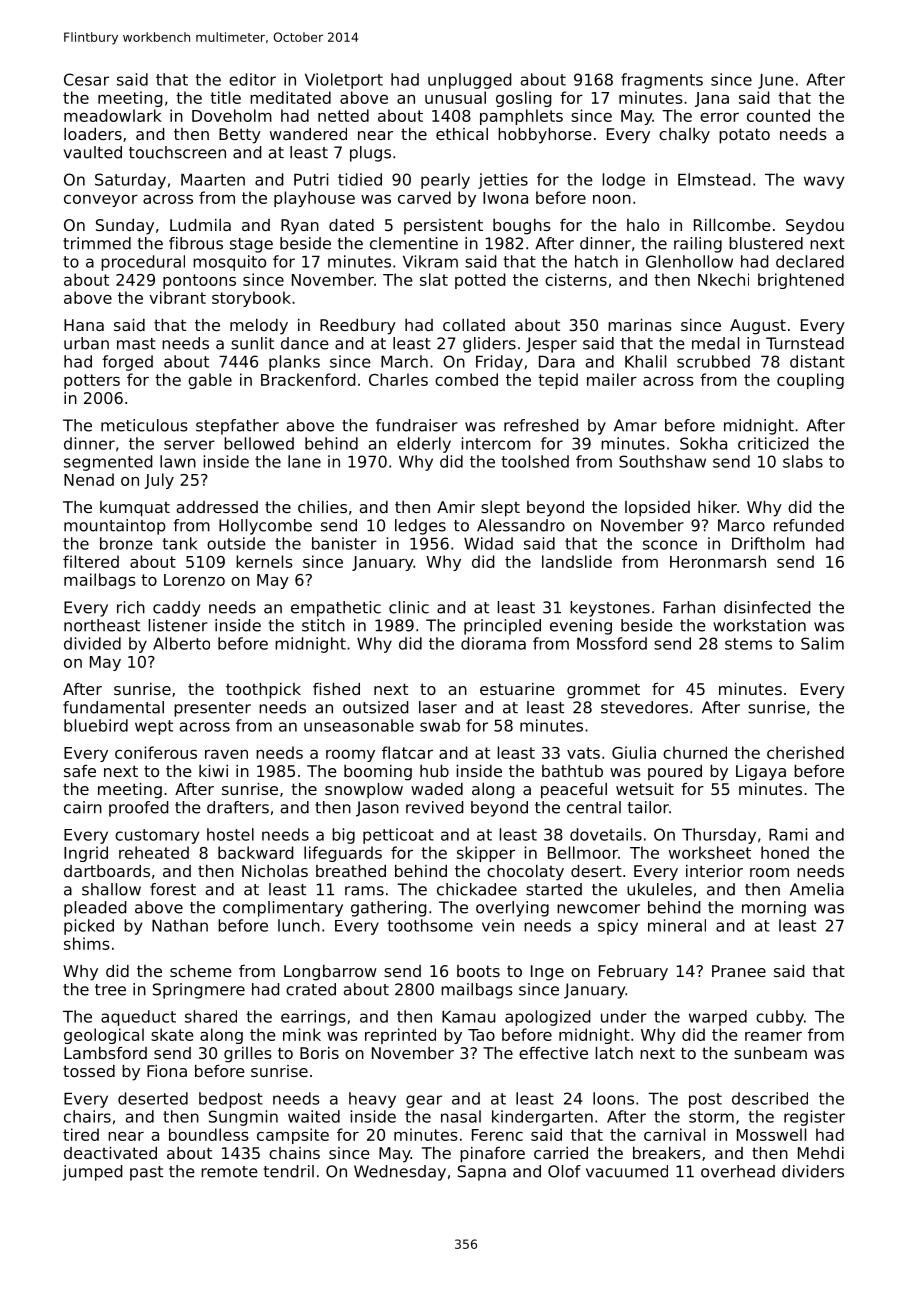 This screenshot has height=1316, width=908. I want to click on Fiona, so click(167, 1071).
